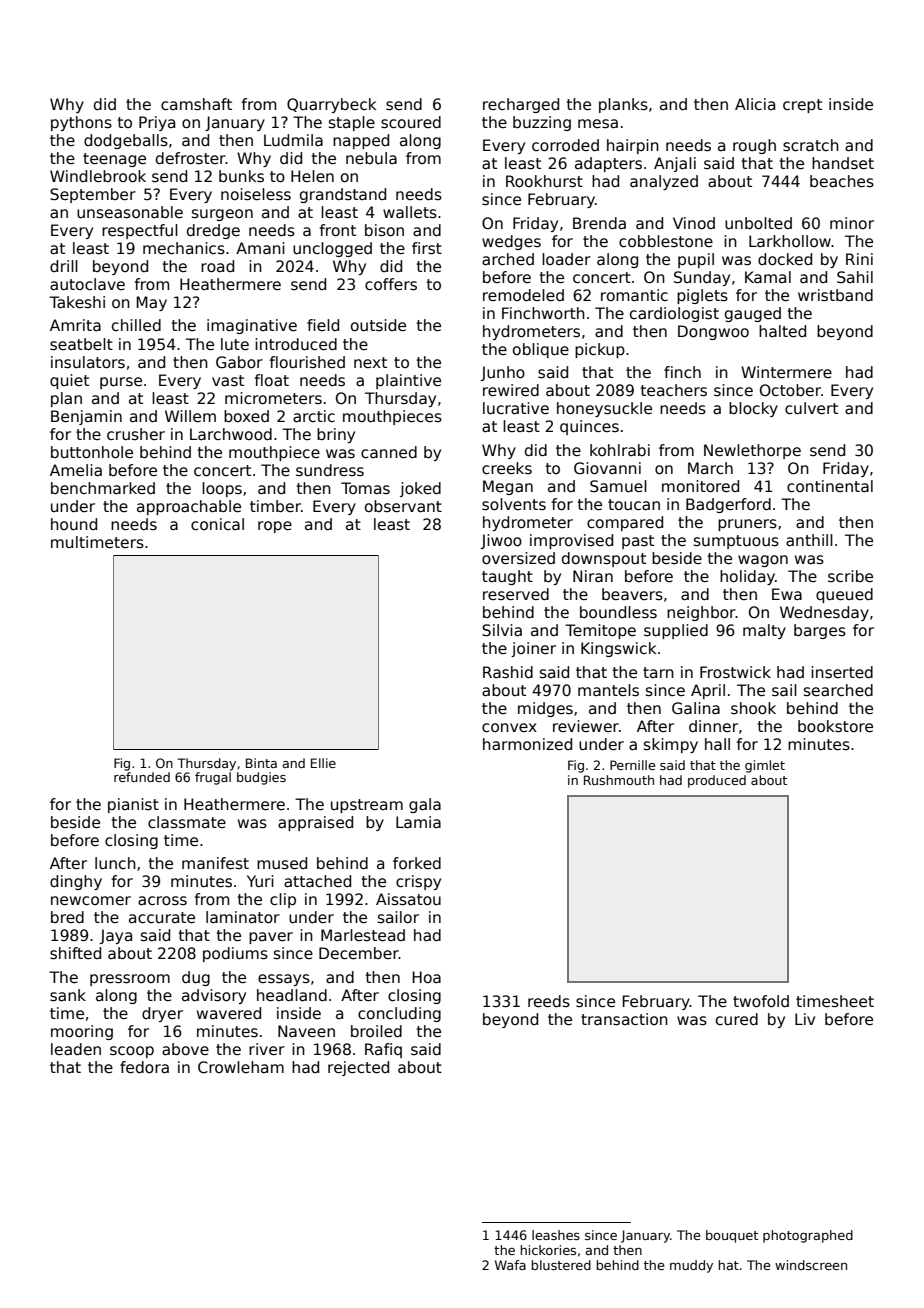 Image resolution: width=924 pixels, height=1308 pixels. Describe the element at coordinates (275, 527) in the document. I see `rope` at that location.
